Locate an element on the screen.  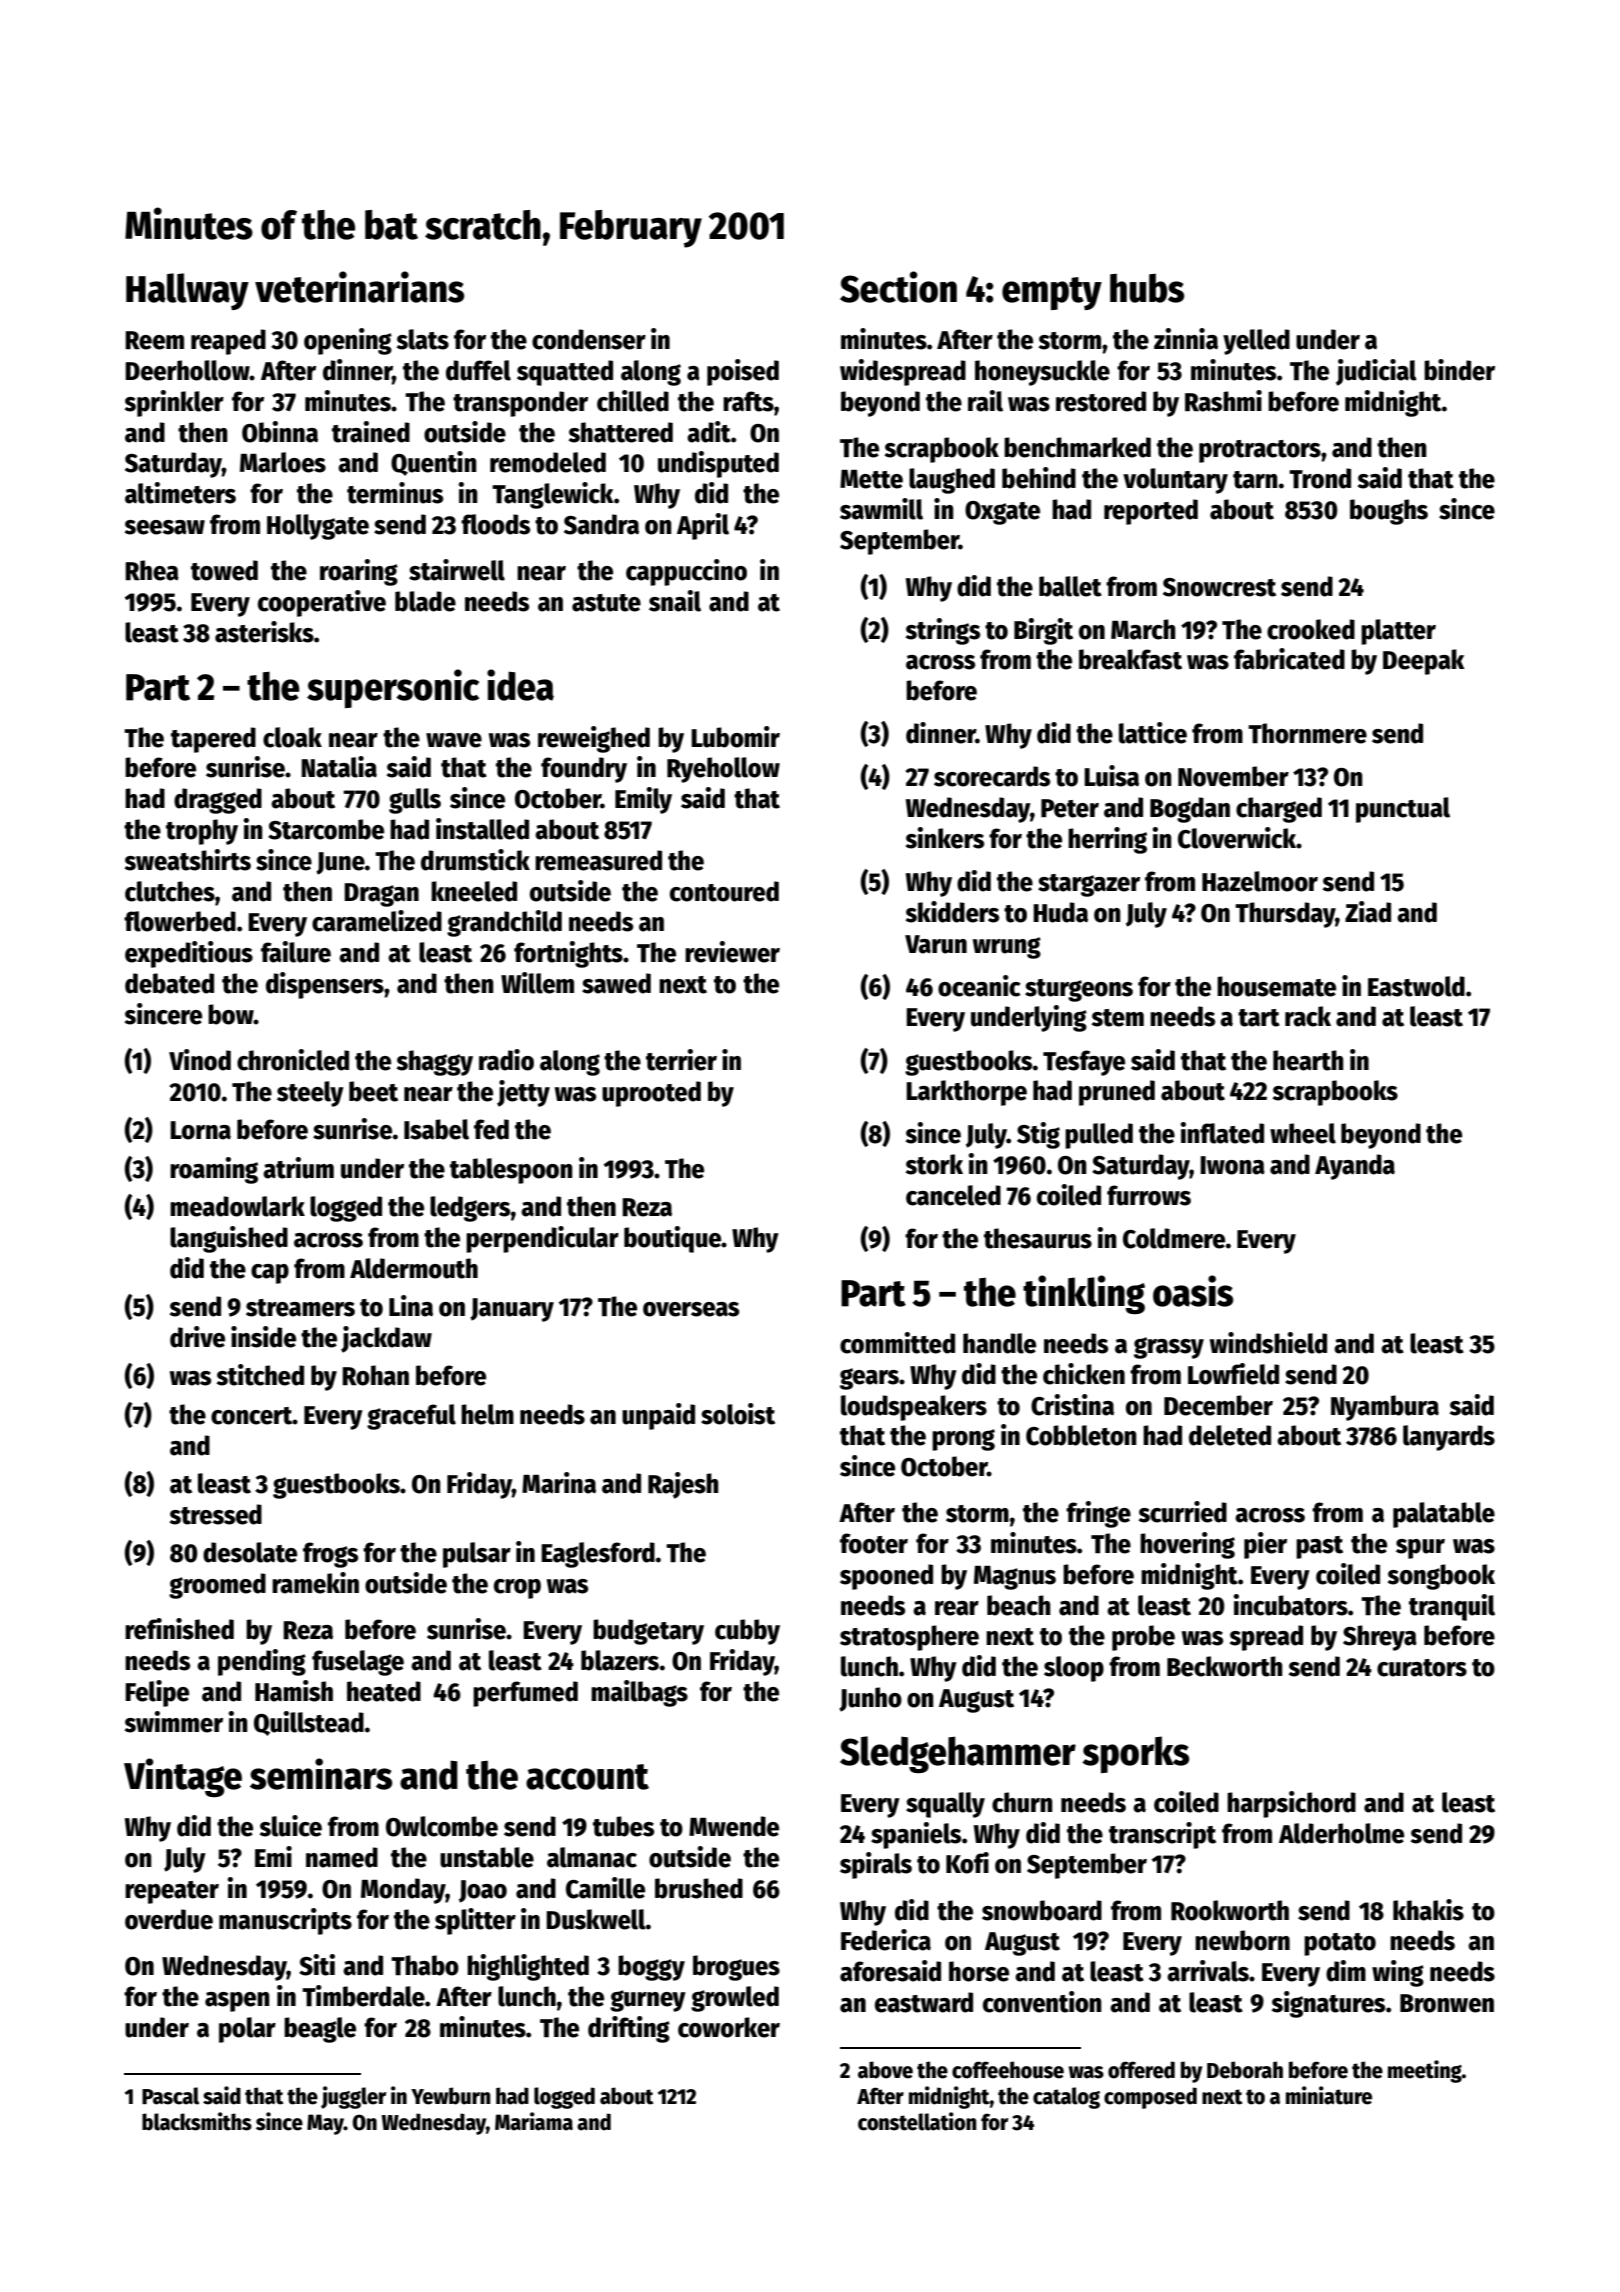
scorecards is located at coordinates (992, 776).
